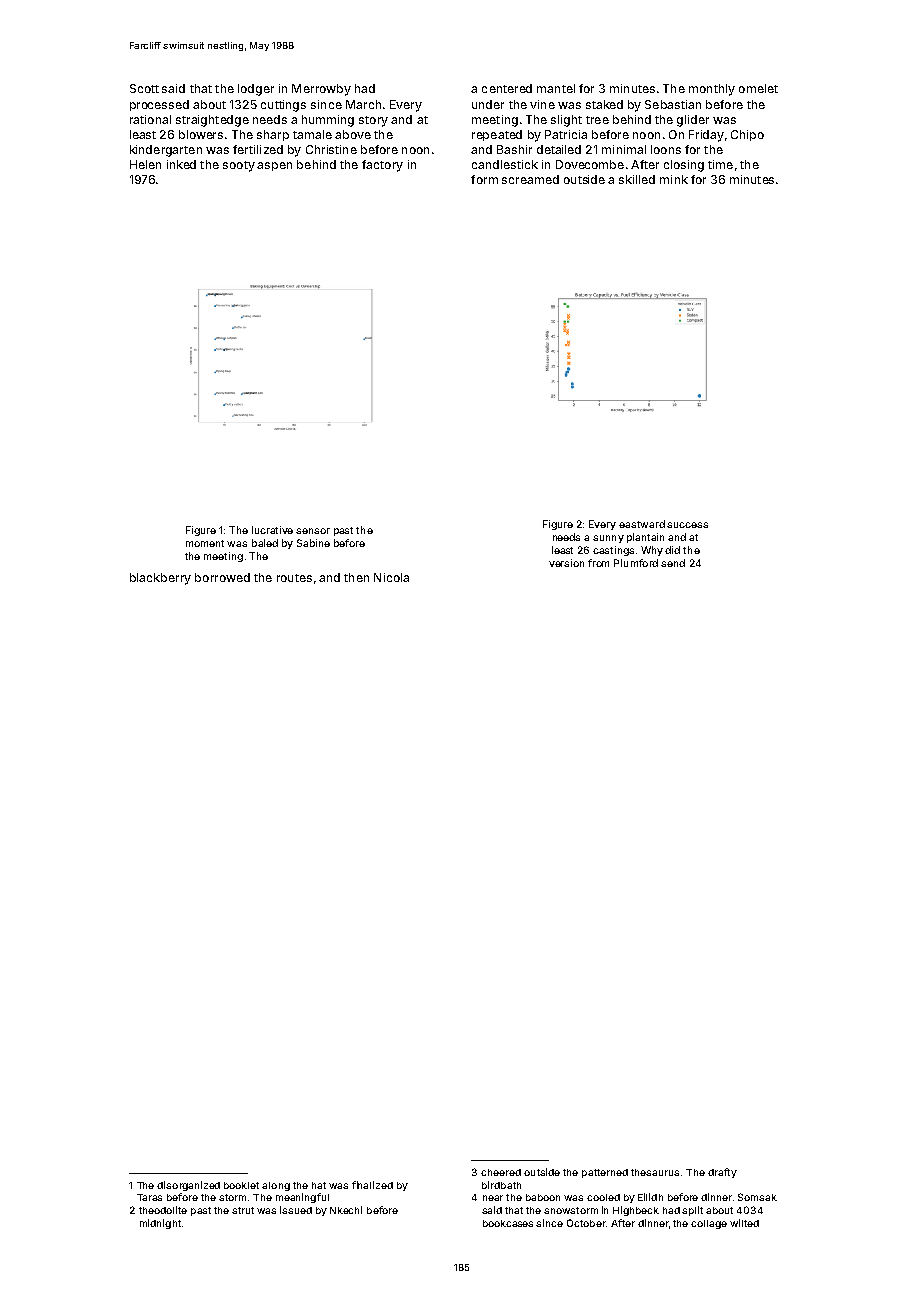 The width and height of the image is (908, 1316). Describe the element at coordinates (642, 524) in the image. I see `eastward` at that location.
